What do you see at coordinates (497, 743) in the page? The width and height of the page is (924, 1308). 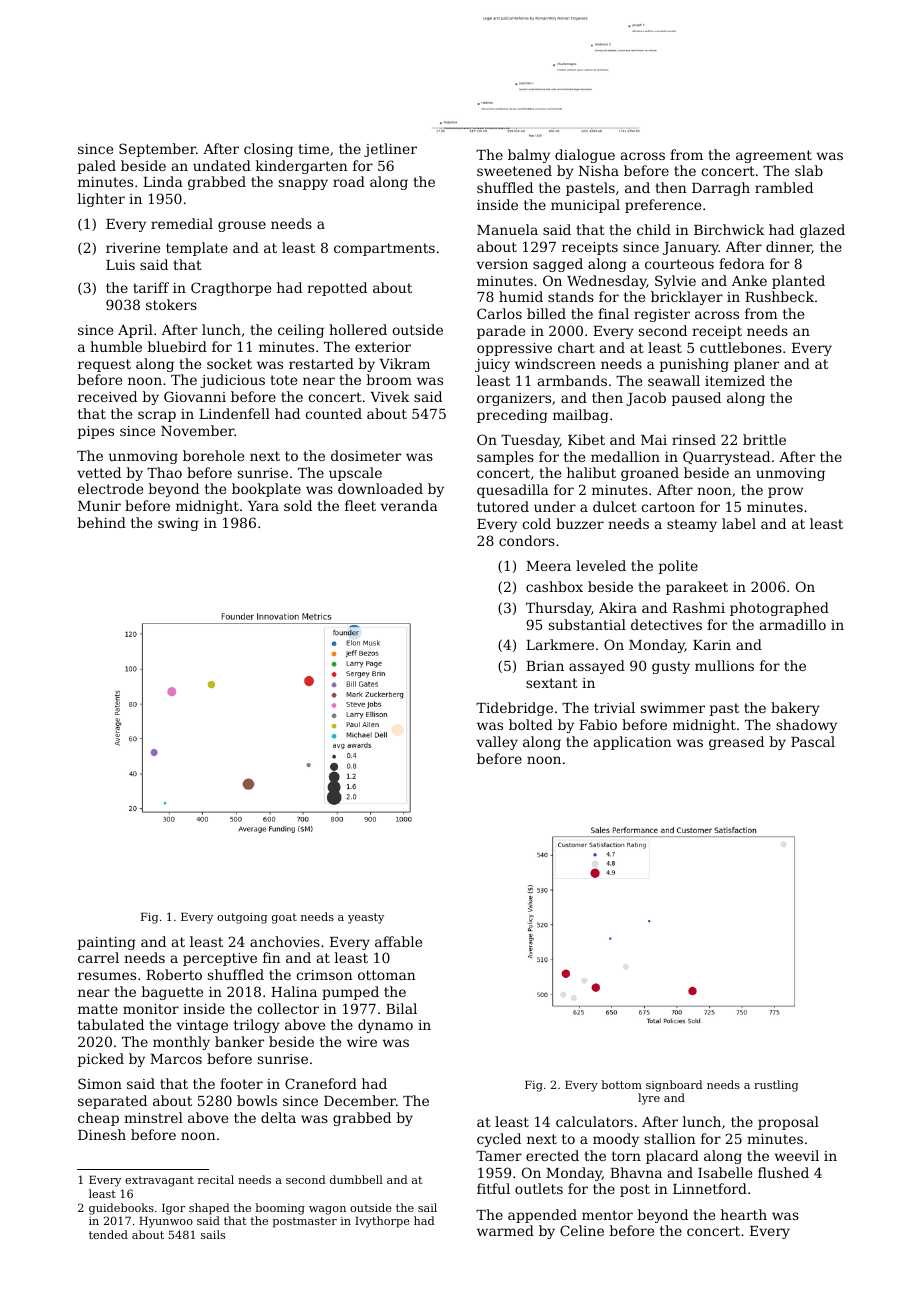 I see `valley` at bounding box center [497, 743].
